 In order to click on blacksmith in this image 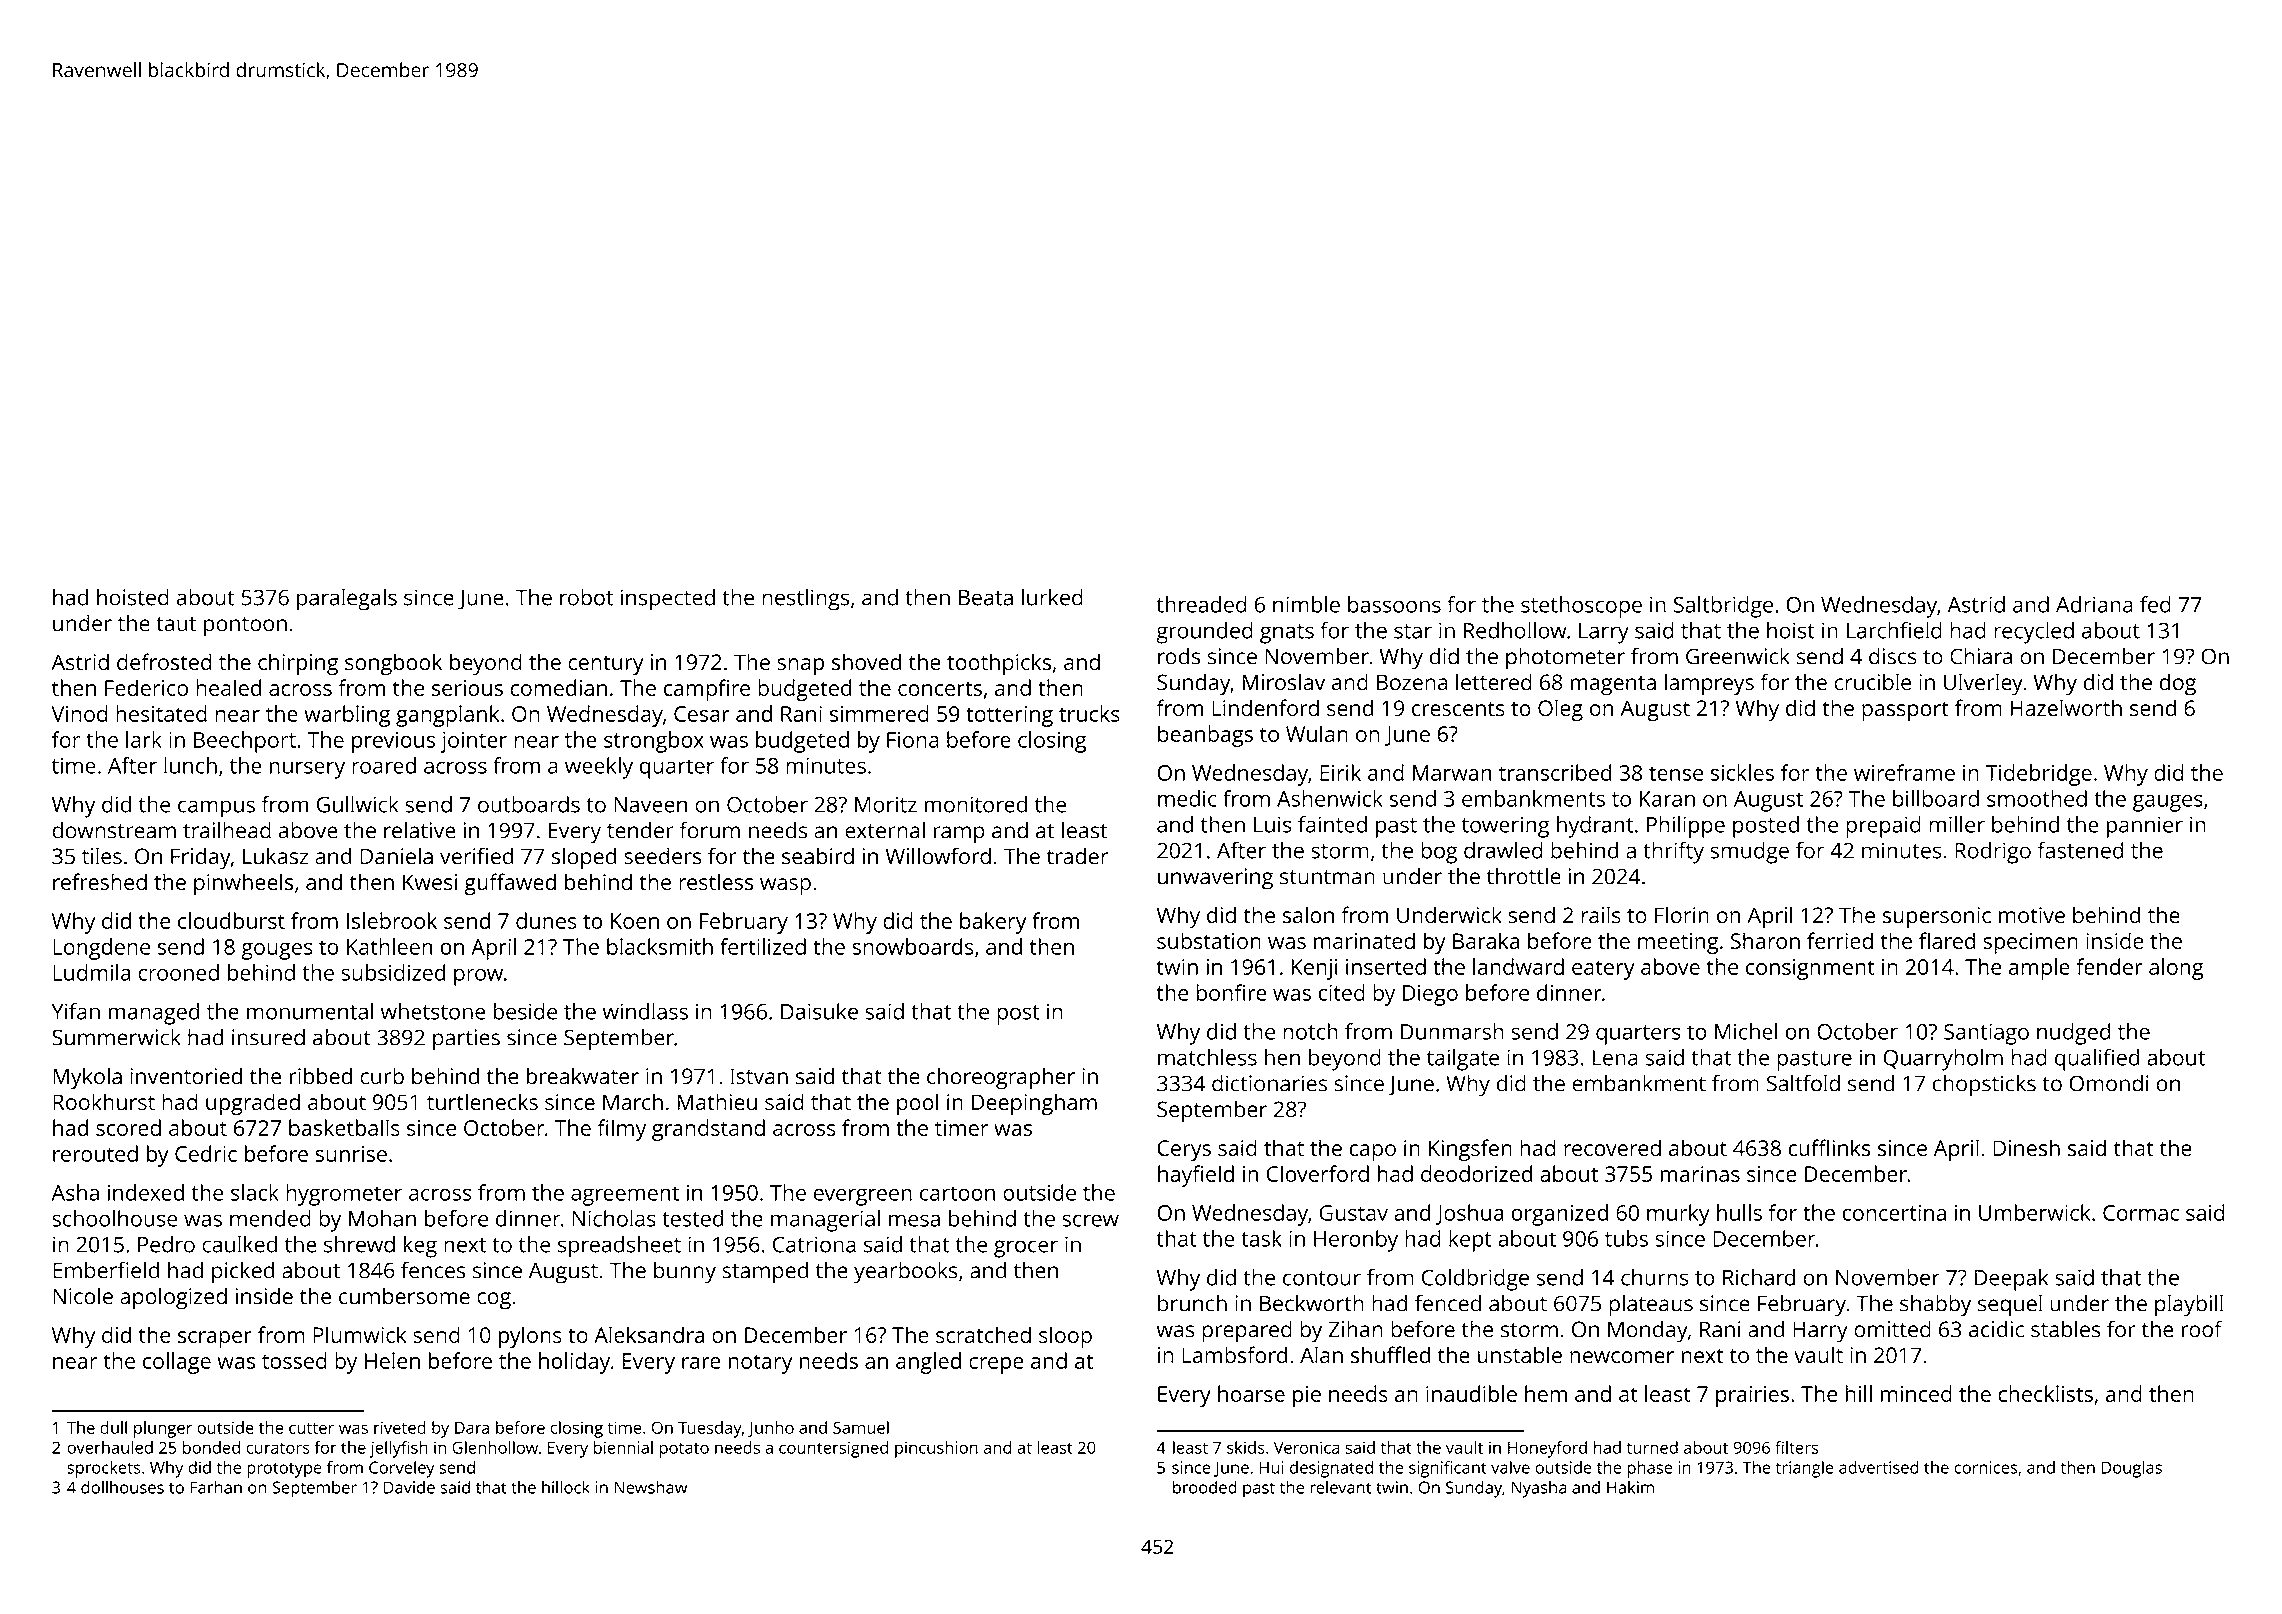, I will do `click(660, 946)`.
